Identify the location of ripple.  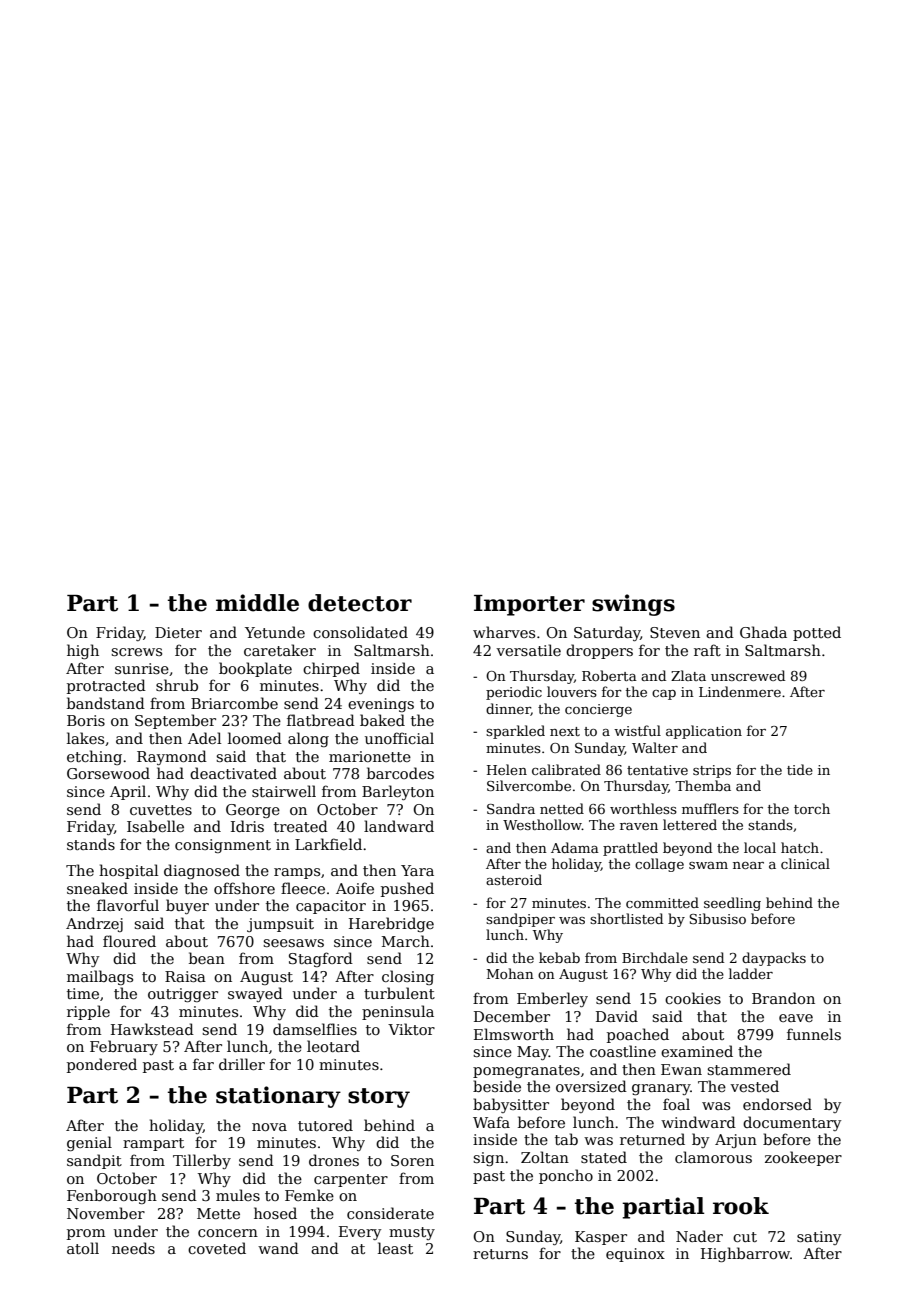
(88, 1012).
